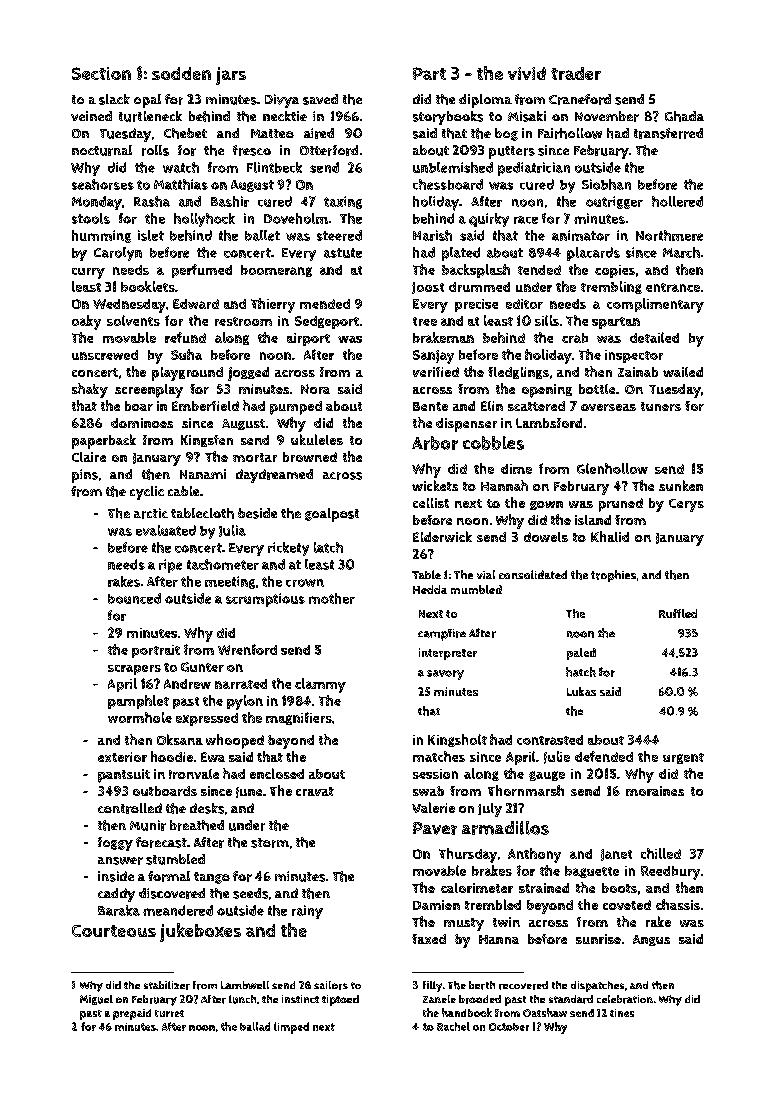 This screenshot has height=1100, width=775. Describe the element at coordinates (120, 861) in the screenshot. I see `answer` at that location.
